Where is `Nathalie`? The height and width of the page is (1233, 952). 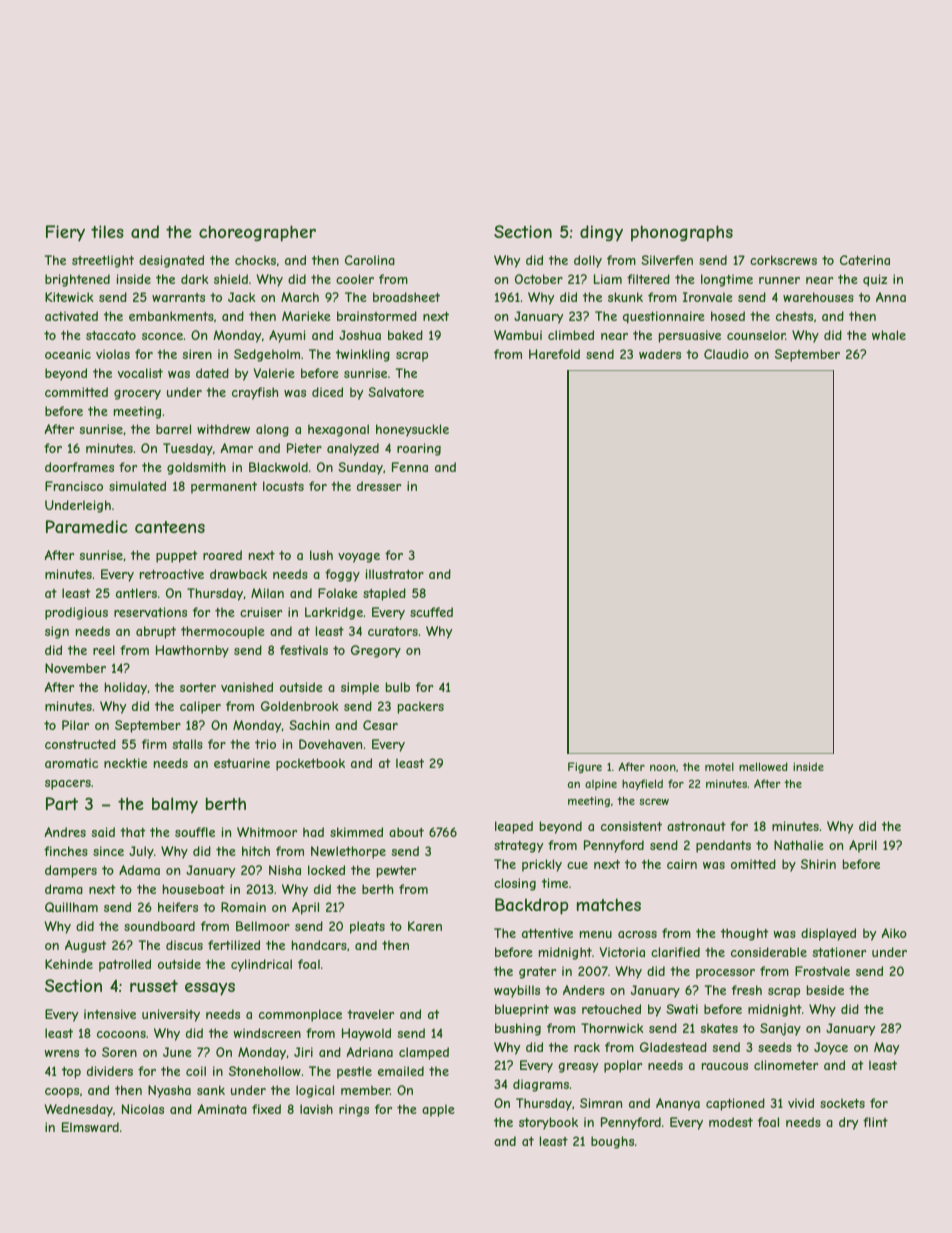
Nathalie is located at coordinates (799, 845).
